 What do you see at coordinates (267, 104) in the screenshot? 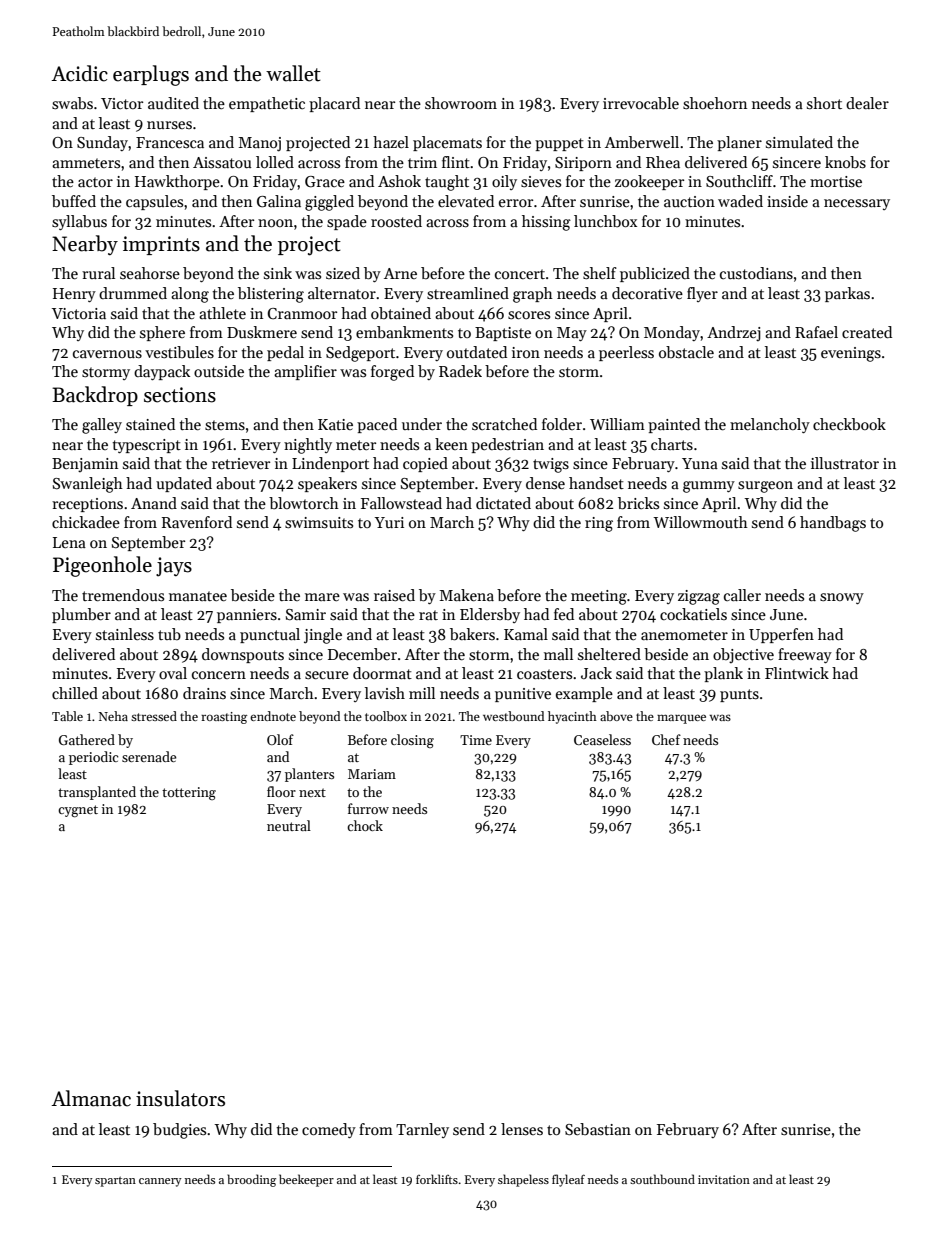
I see `empathetic` at bounding box center [267, 104].
